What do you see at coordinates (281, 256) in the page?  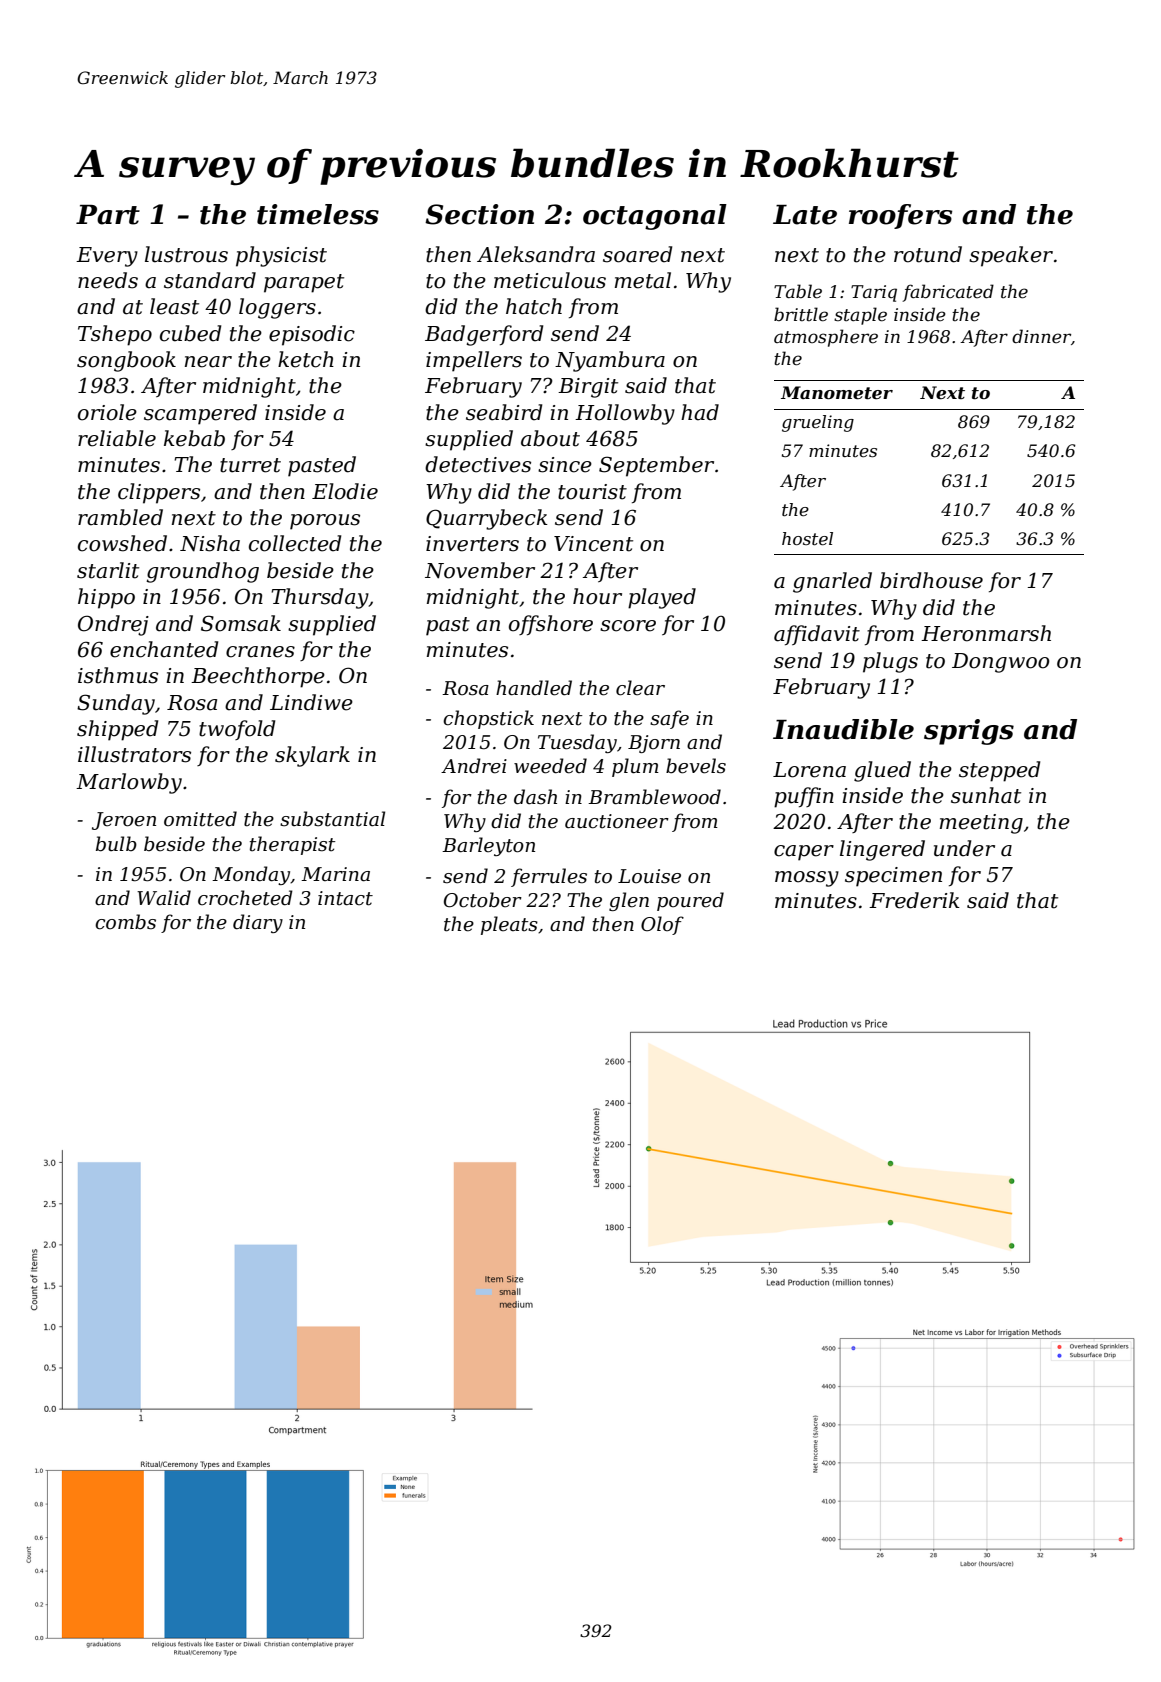 I see `physicist` at bounding box center [281, 256].
